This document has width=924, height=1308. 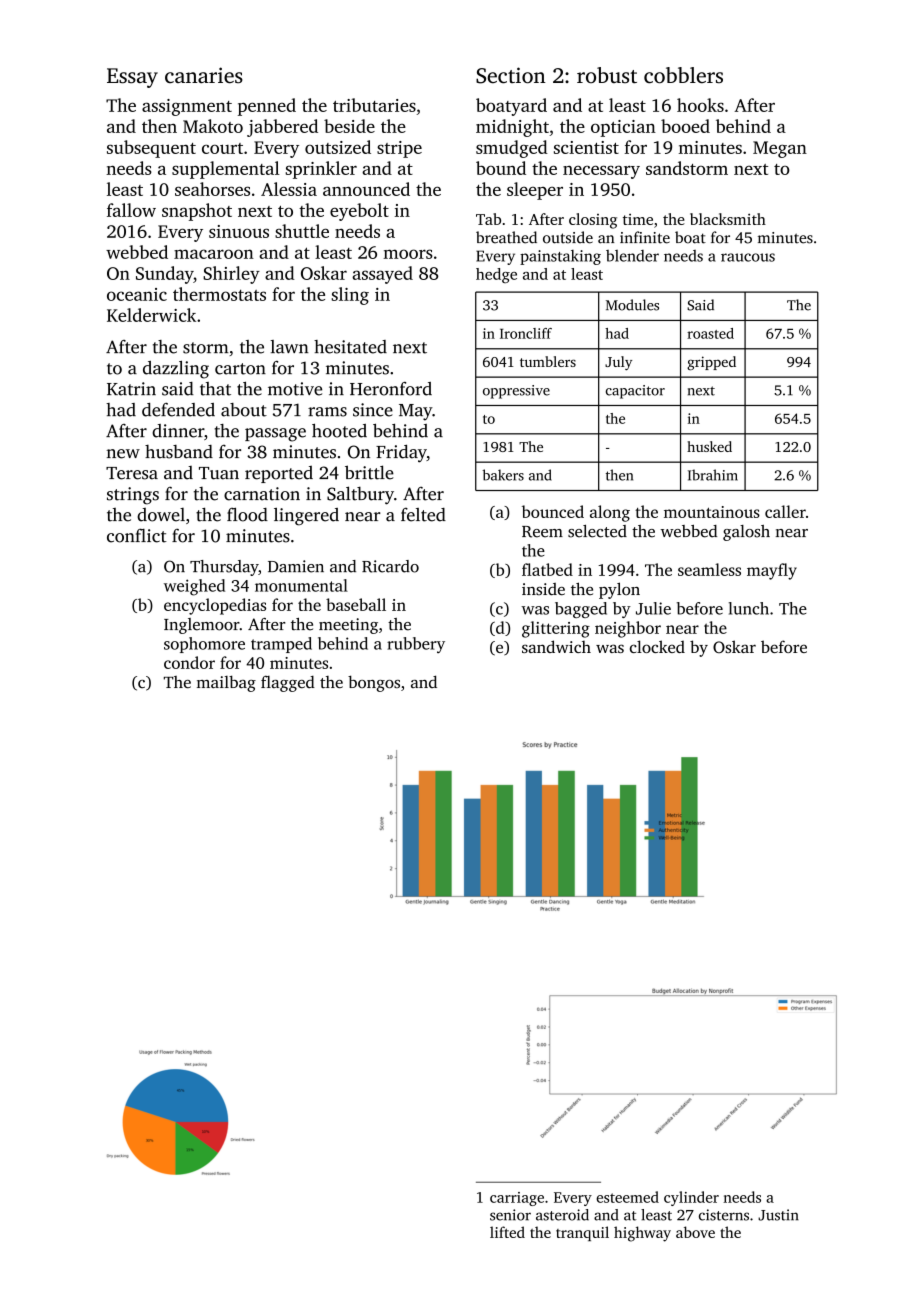 I want to click on Ironcliff, so click(x=526, y=333).
